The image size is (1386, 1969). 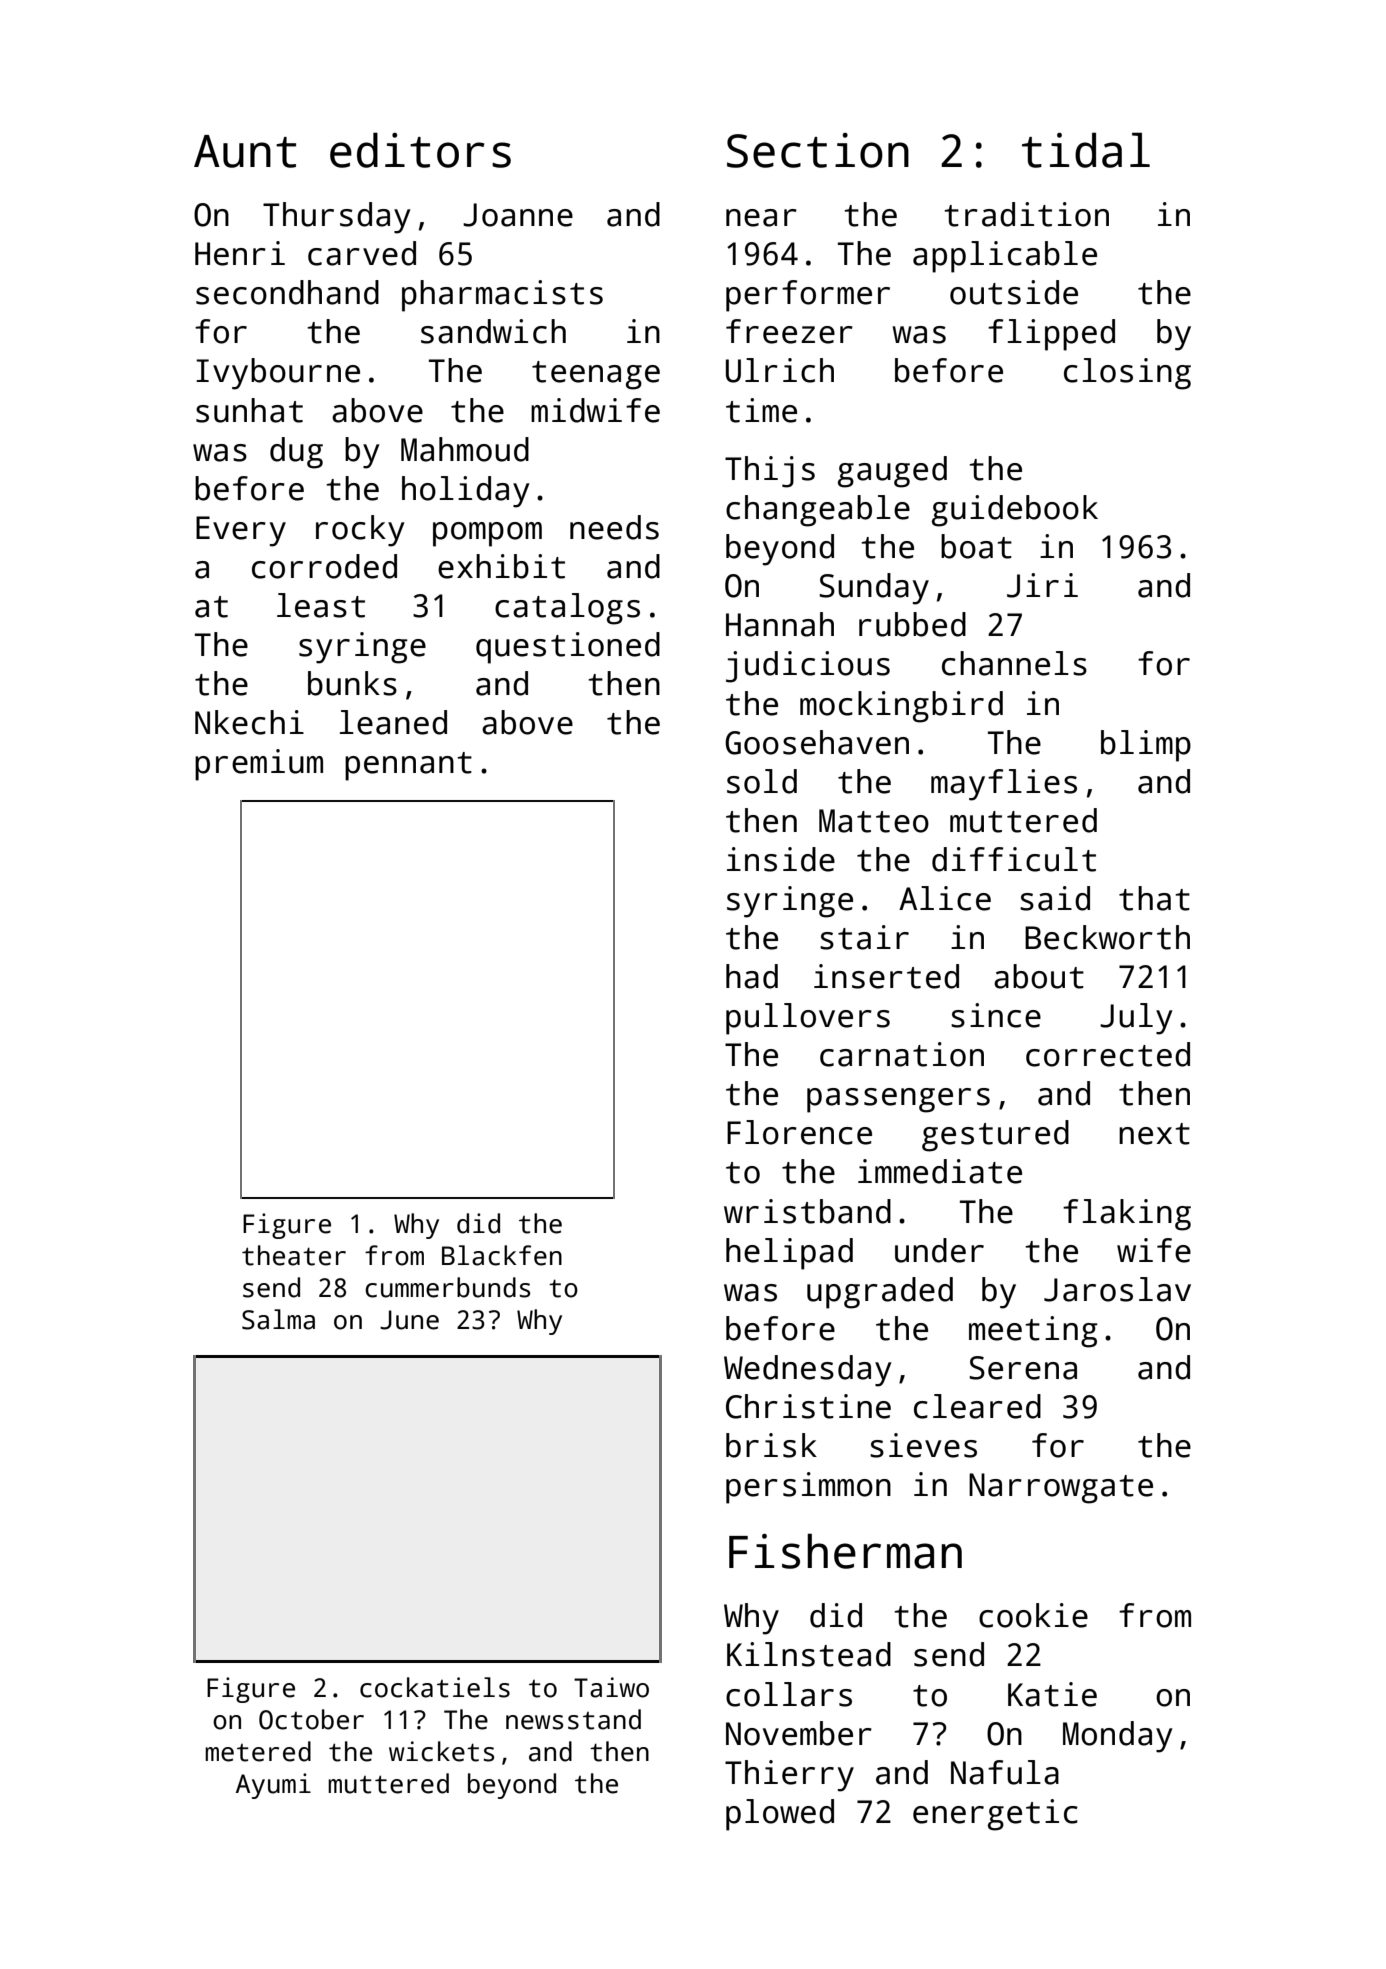 I want to click on sandwich, so click(x=493, y=331).
